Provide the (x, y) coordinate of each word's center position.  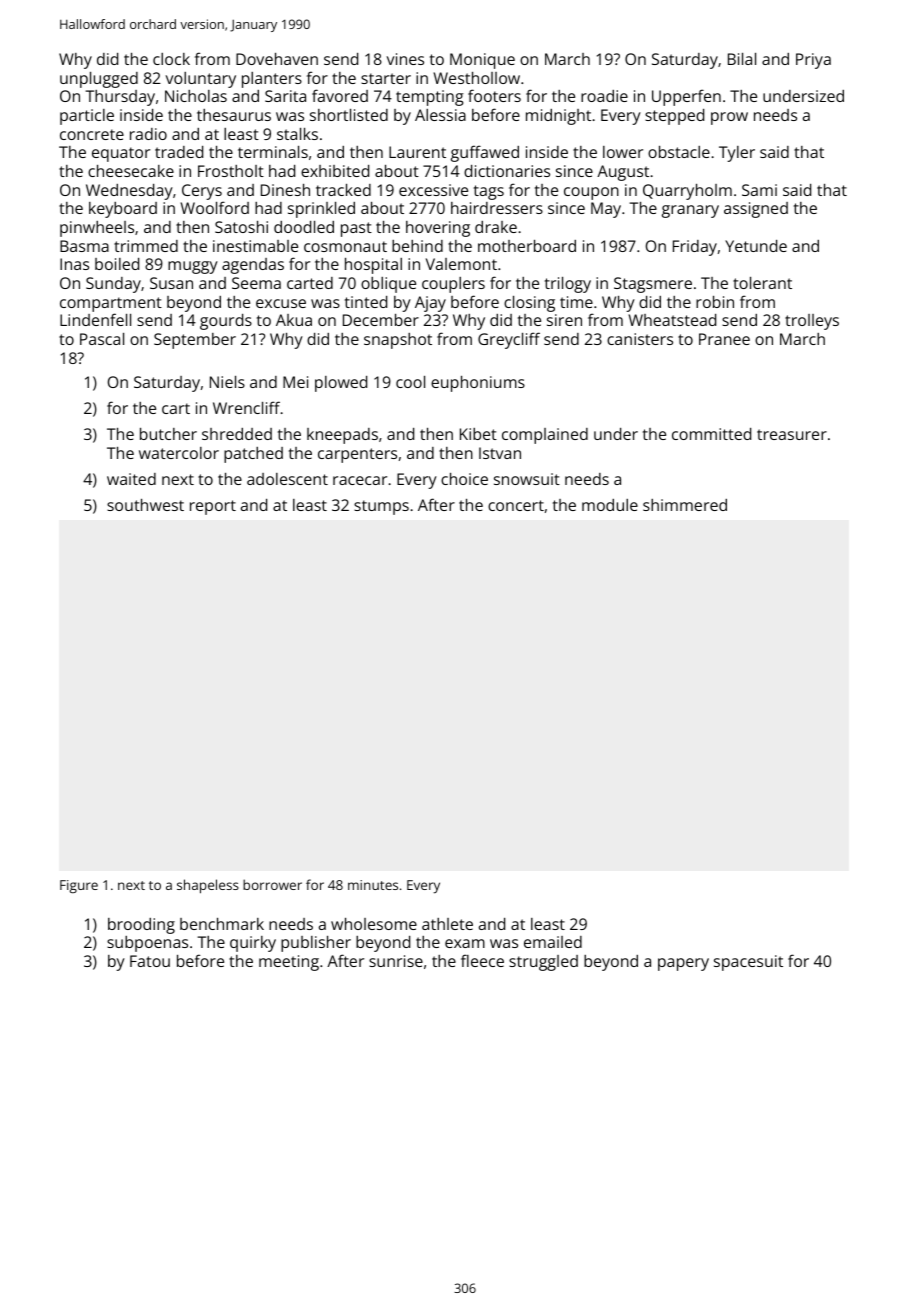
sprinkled (321, 210)
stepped (674, 117)
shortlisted (349, 115)
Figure (79, 887)
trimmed (146, 246)
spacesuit (748, 963)
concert (516, 505)
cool (410, 382)
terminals (273, 152)
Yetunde (756, 246)
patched (253, 455)
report (213, 507)
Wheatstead (672, 320)
